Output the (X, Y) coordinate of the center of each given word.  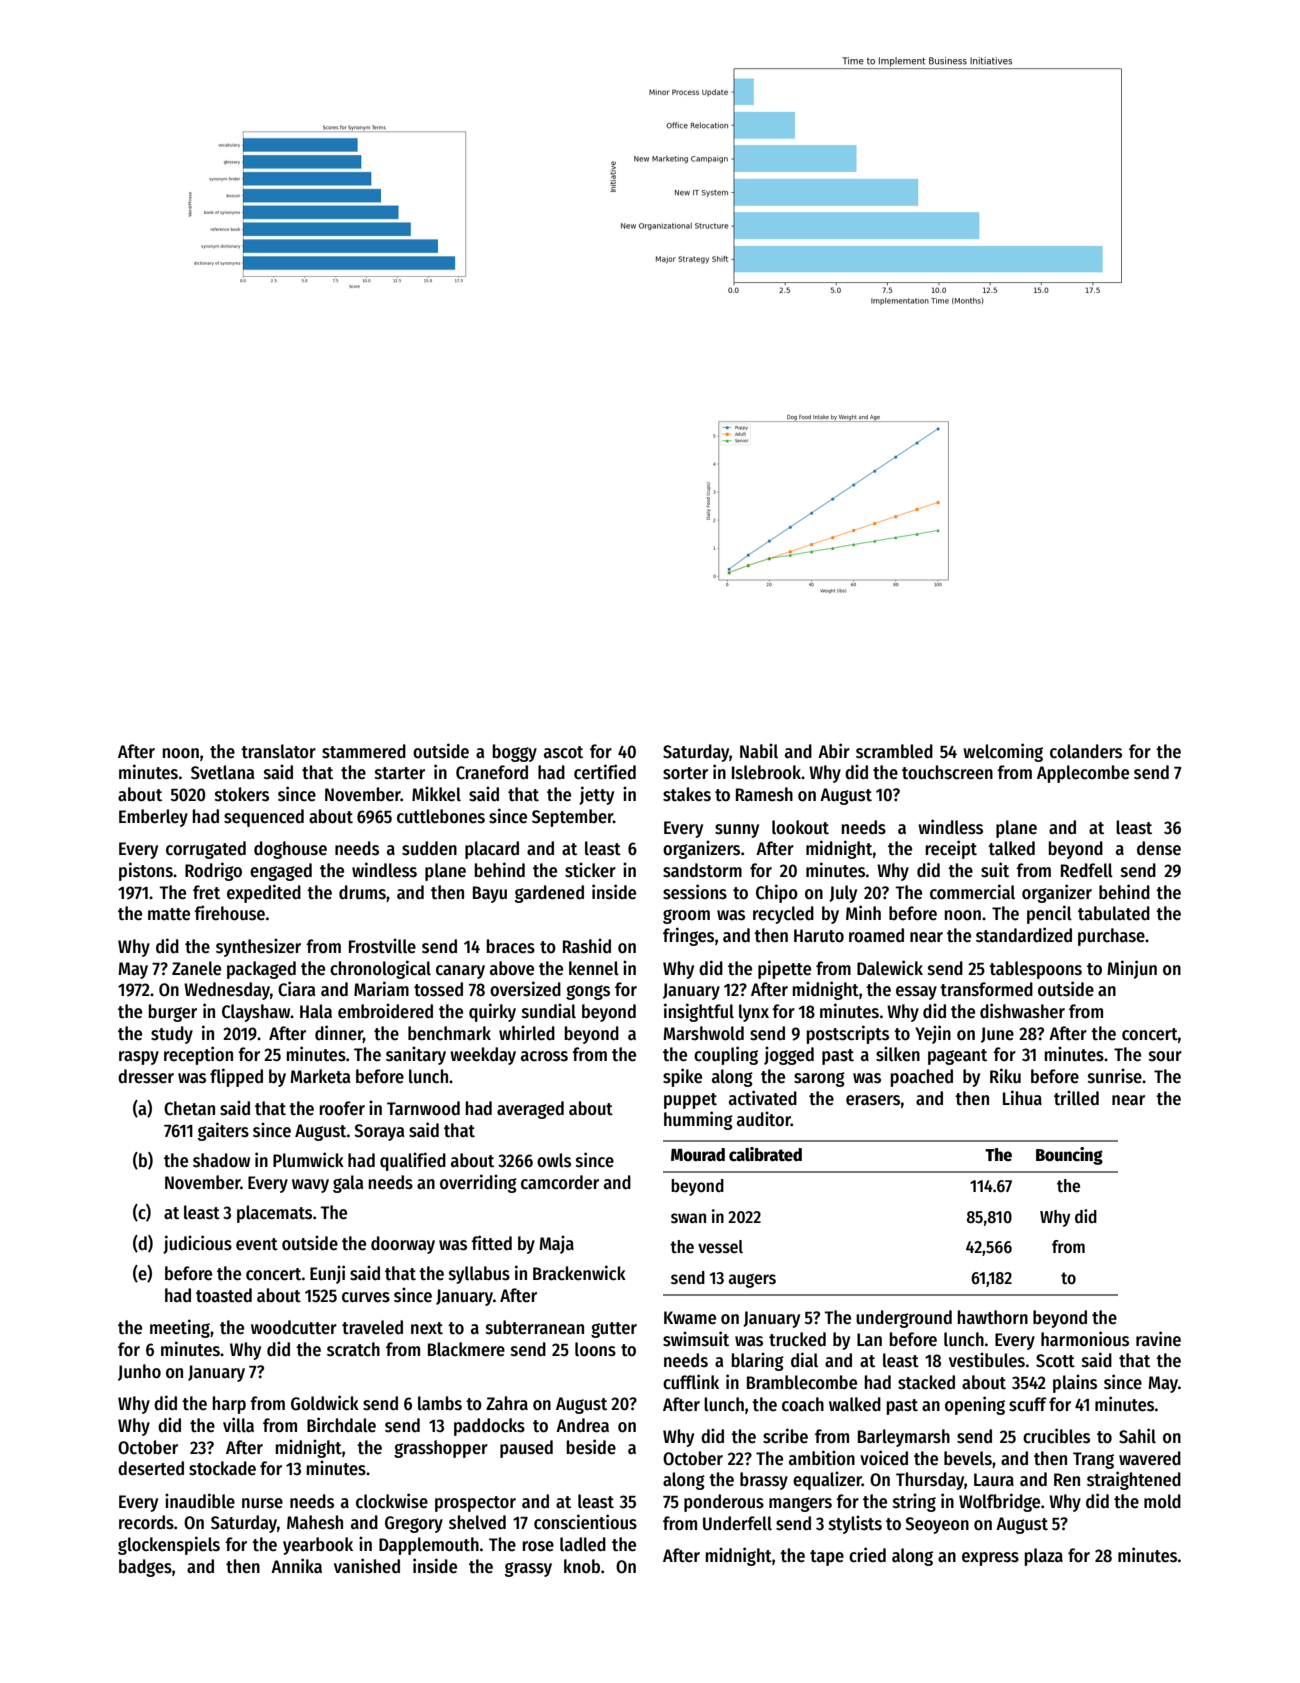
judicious (197, 1244)
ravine (1158, 1339)
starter (400, 773)
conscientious (585, 1522)
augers (752, 1281)
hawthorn (993, 1317)
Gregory (414, 1524)
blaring (758, 1361)
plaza (1044, 1557)
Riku (1005, 1075)
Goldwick (325, 1403)
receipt (951, 849)
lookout (800, 827)
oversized (525, 989)
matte (169, 914)
